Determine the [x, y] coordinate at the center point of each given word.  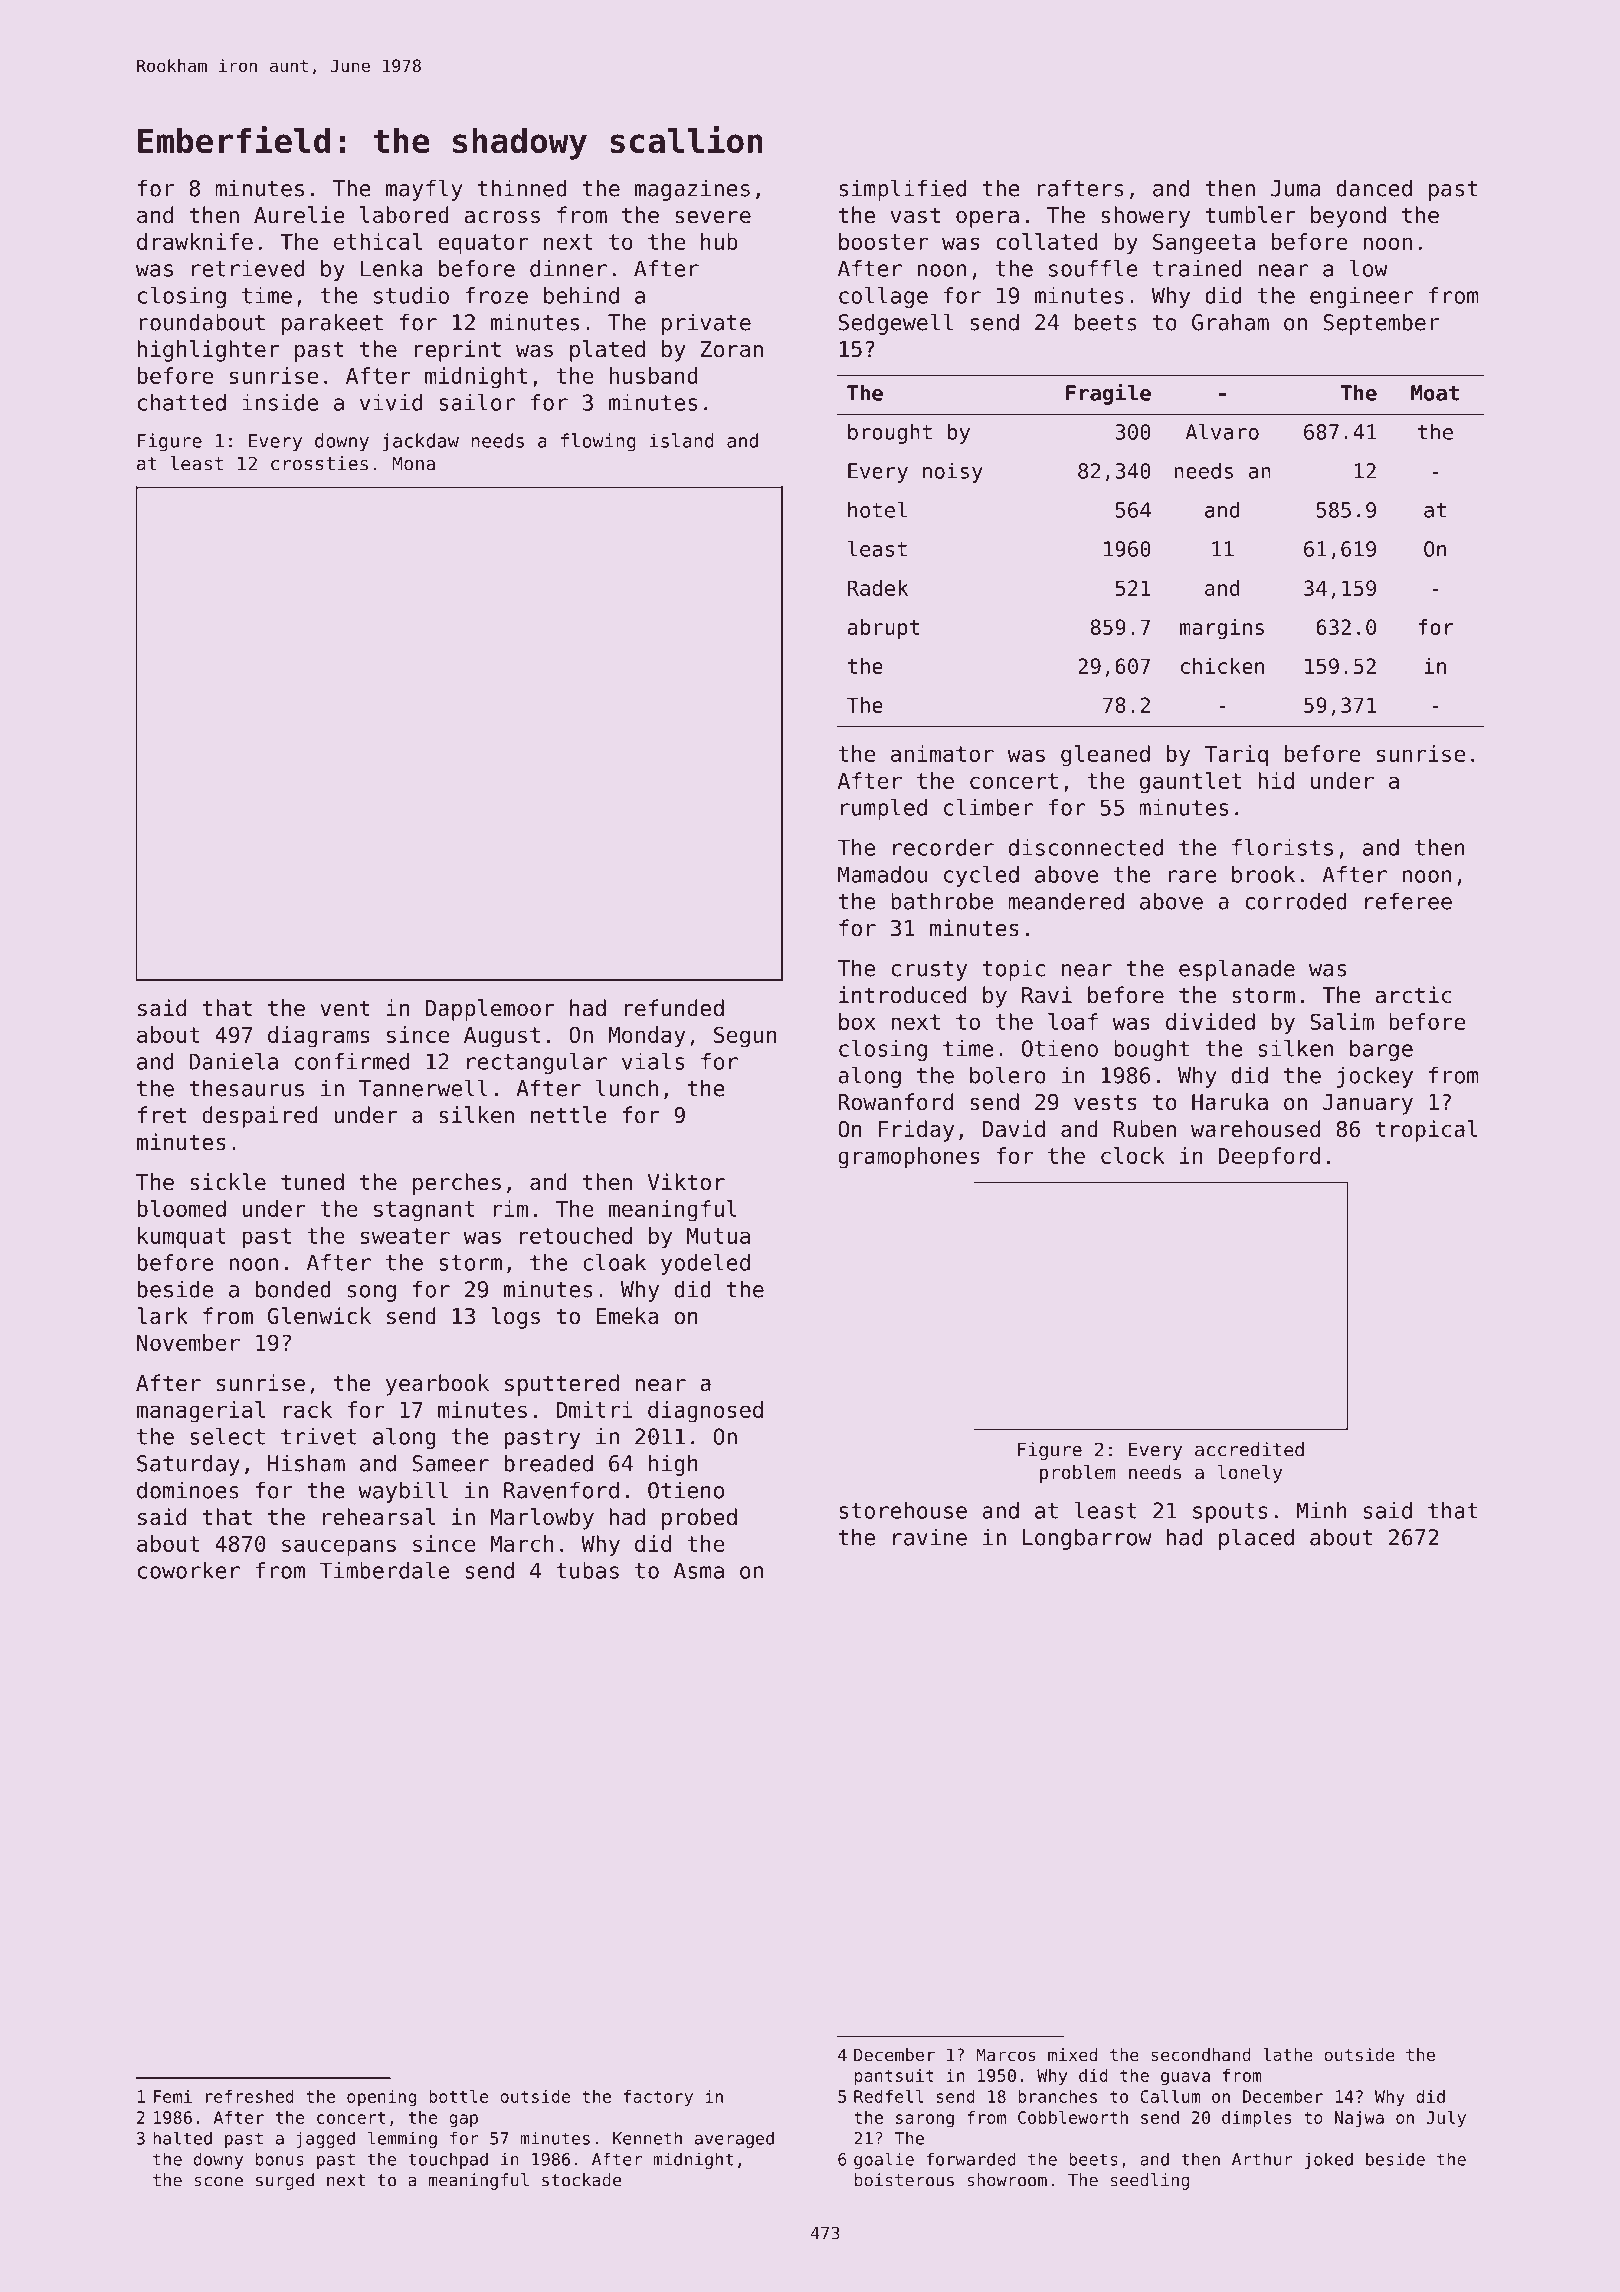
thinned [522, 188]
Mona [414, 463]
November [188, 1342]
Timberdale [384, 1570]
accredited [1249, 1449]
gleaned [1105, 756]
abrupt [883, 629]
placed [1256, 1539]
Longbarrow [1087, 1539]
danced [1374, 188]
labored [404, 215]
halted [182, 2138]
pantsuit [894, 2077]
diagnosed [705, 1412]
